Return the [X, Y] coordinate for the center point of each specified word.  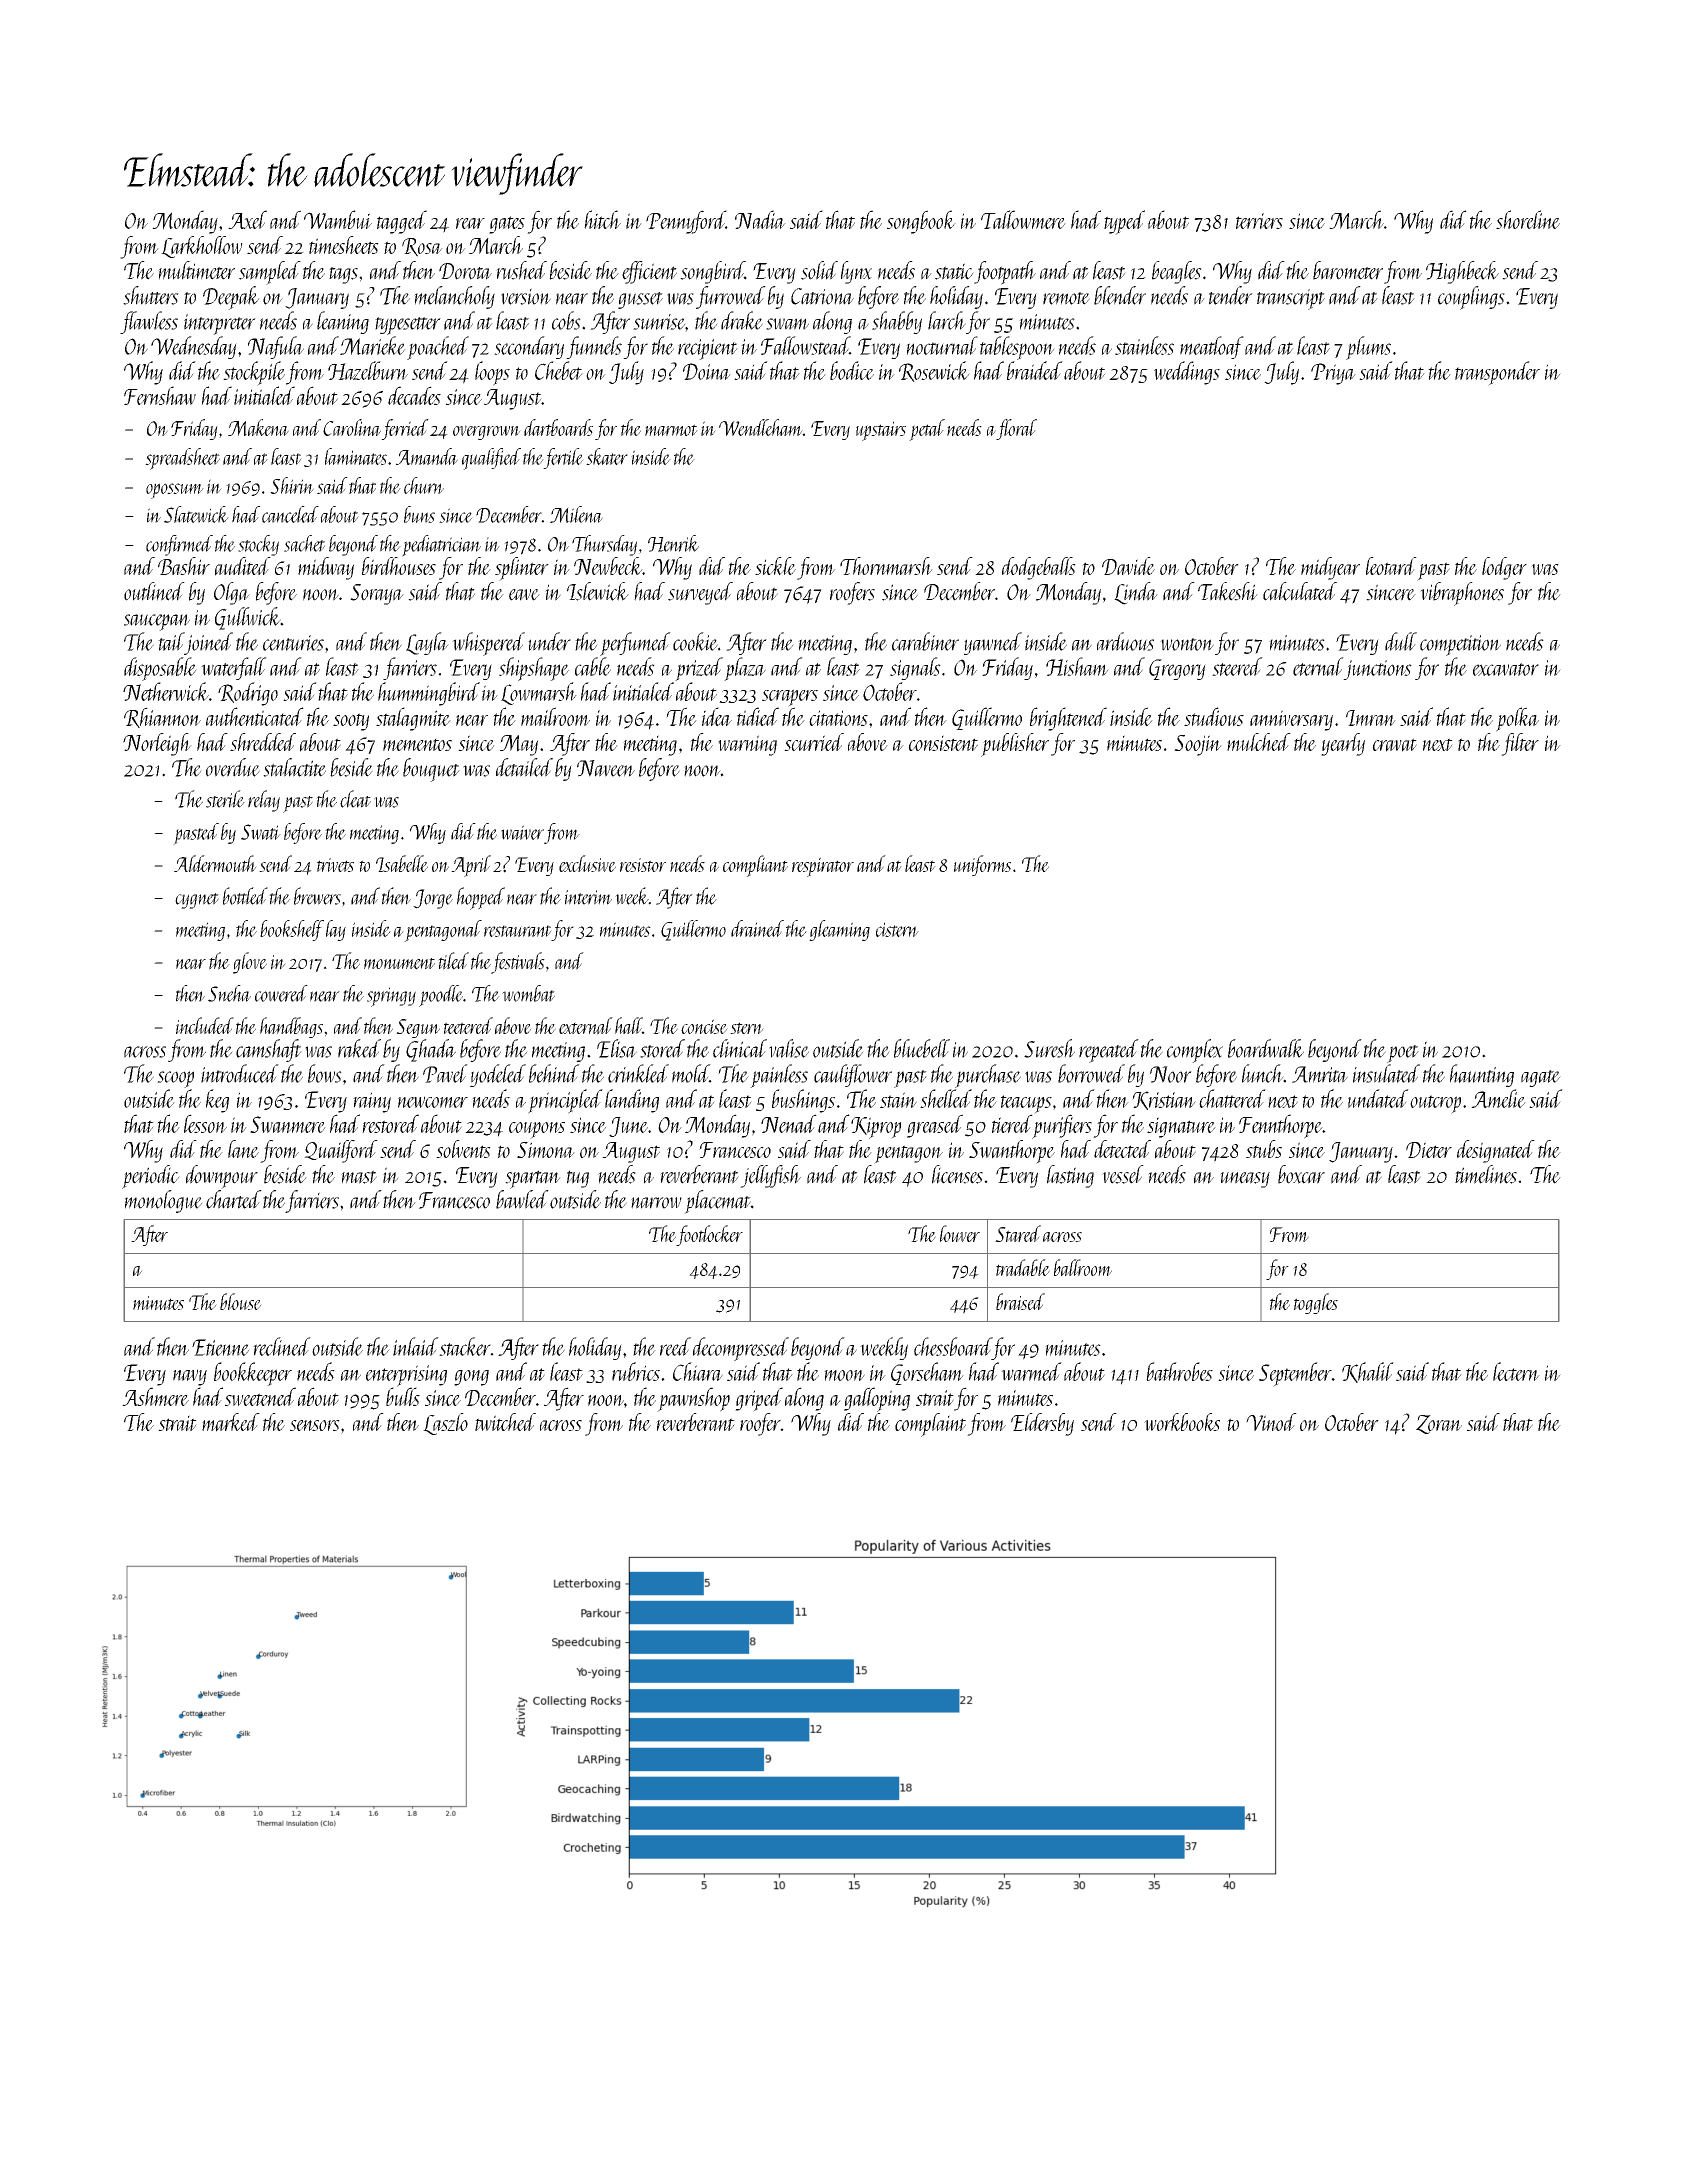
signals [915, 668]
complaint [930, 1425]
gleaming [839, 930]
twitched [505, 1422]
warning [747, 745]
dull [1401, 641]
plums [1368, 348]
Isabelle [402, 863]
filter [1520, 744]
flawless [149, 322]
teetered [468, 1025]
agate [1541, 1078]
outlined [154, 591]
